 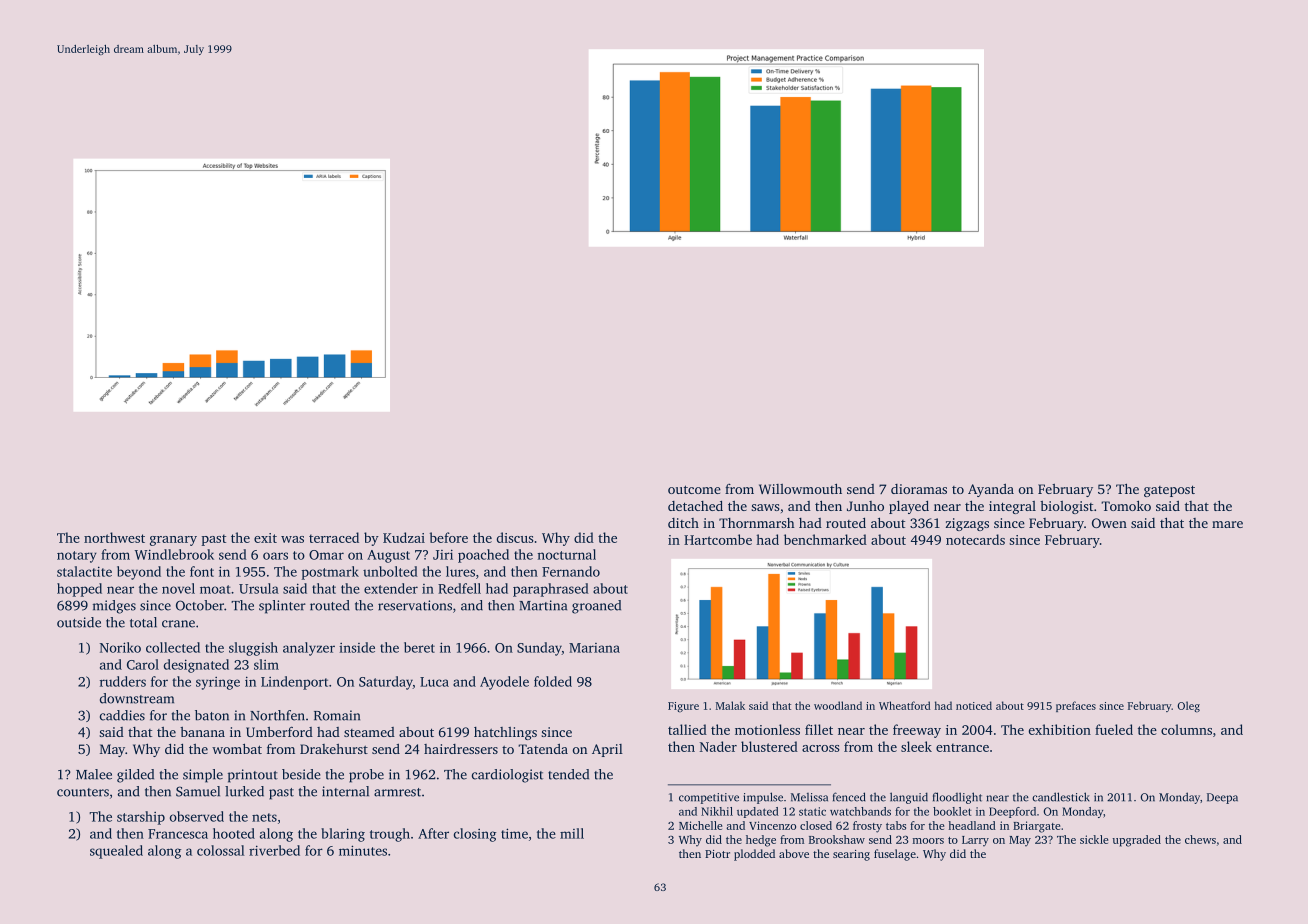 What do you see at coordinates (596, 607) in the document?
I see `groaned` at bounding box center [596, 607].
